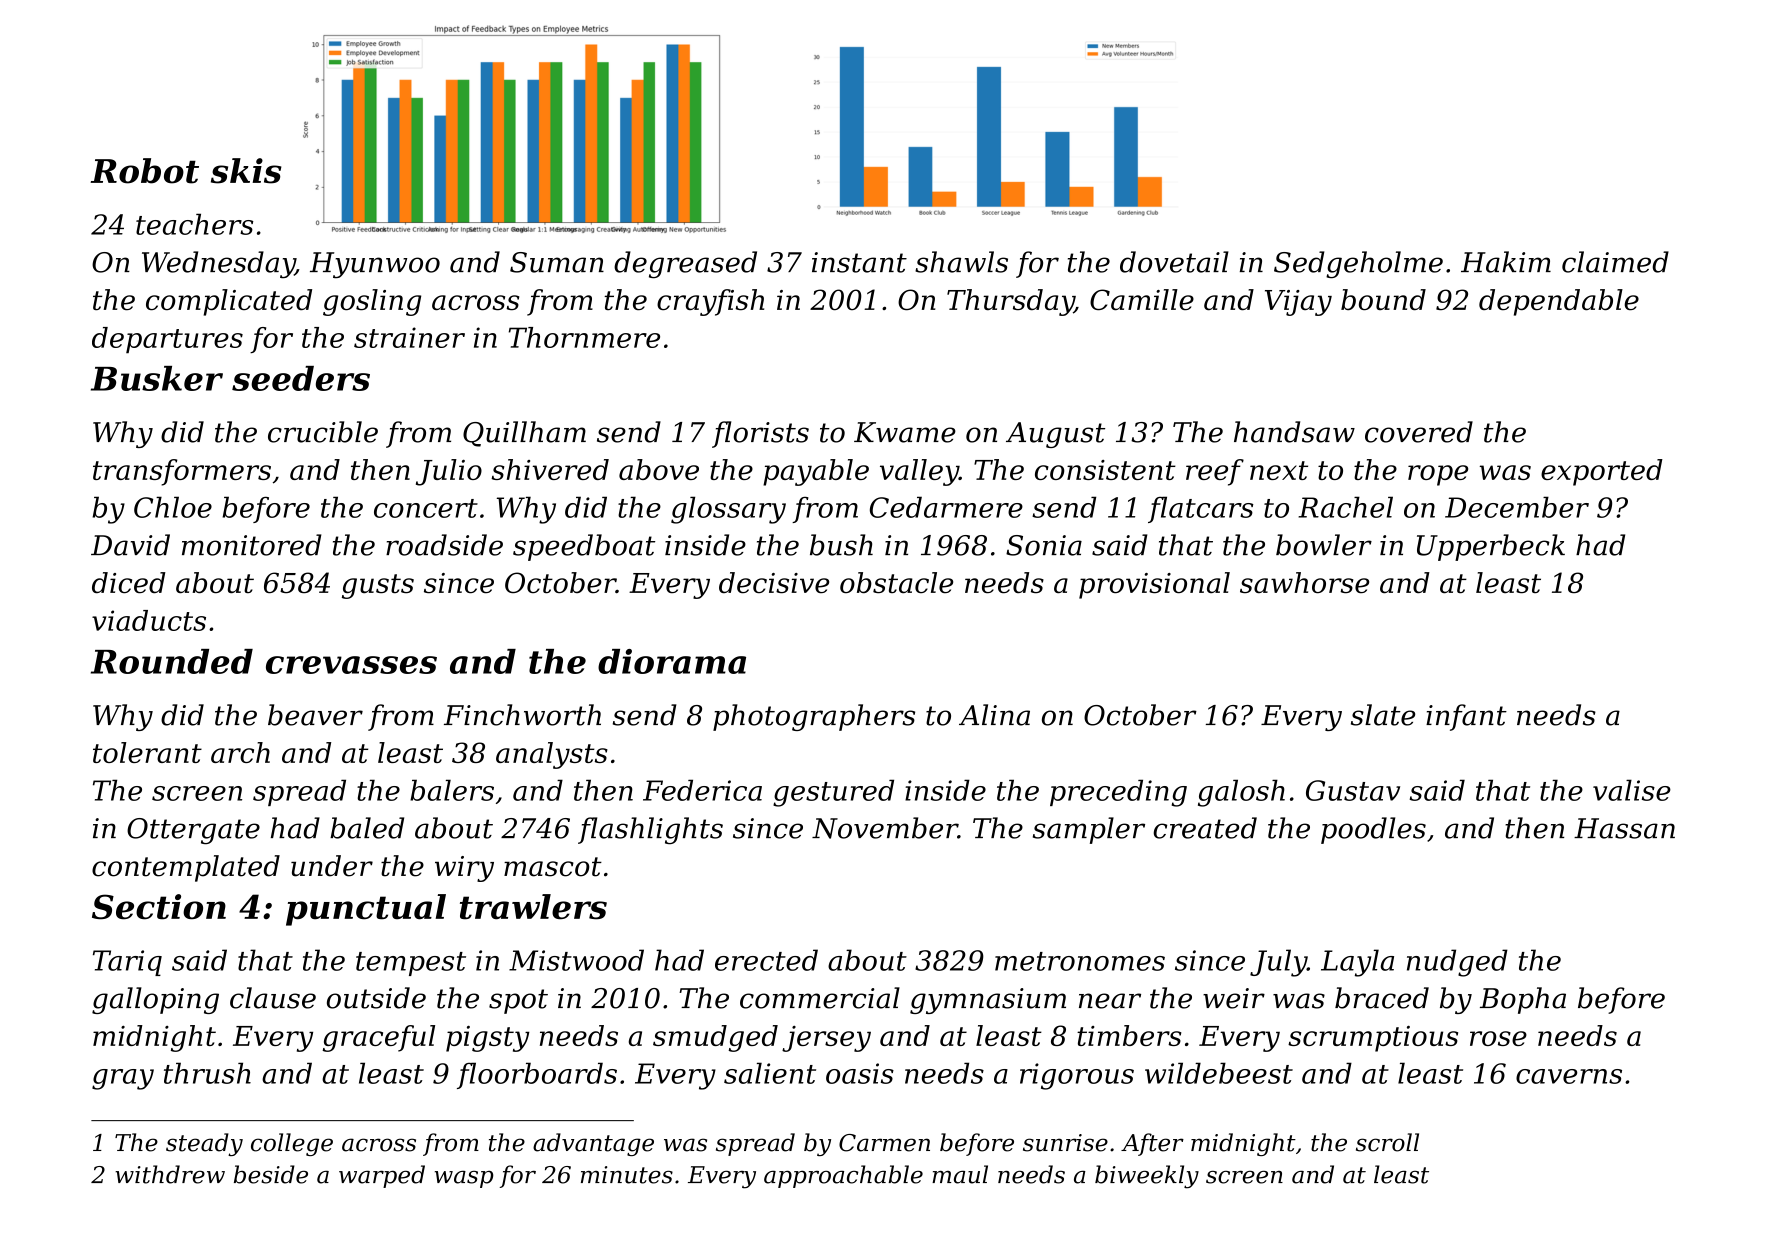  I want to click on bound, so click(1383, 300).
